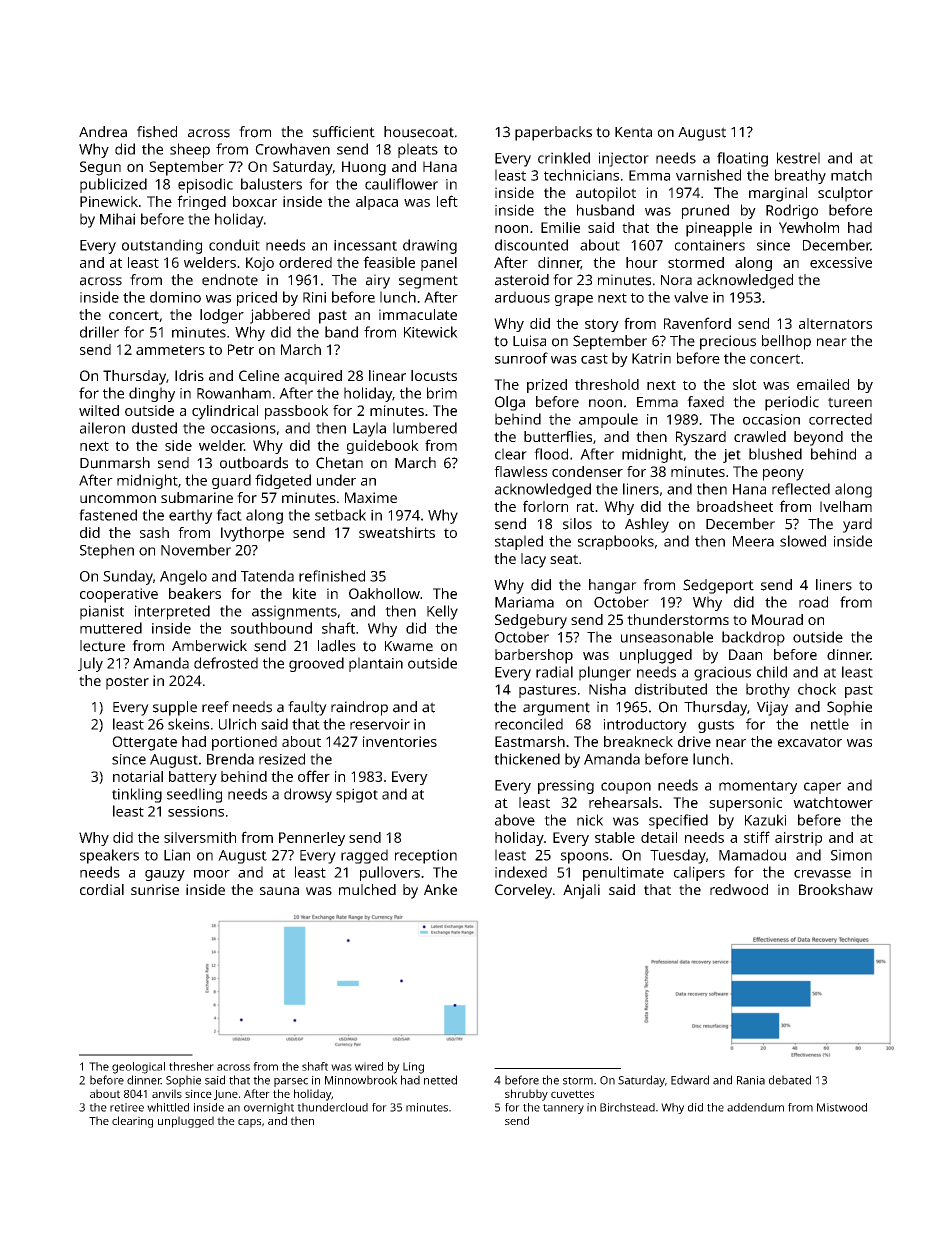  Describe the element at coordinates (361, 1080) in the screenshot. I see `Minnowbrook` at that location.
